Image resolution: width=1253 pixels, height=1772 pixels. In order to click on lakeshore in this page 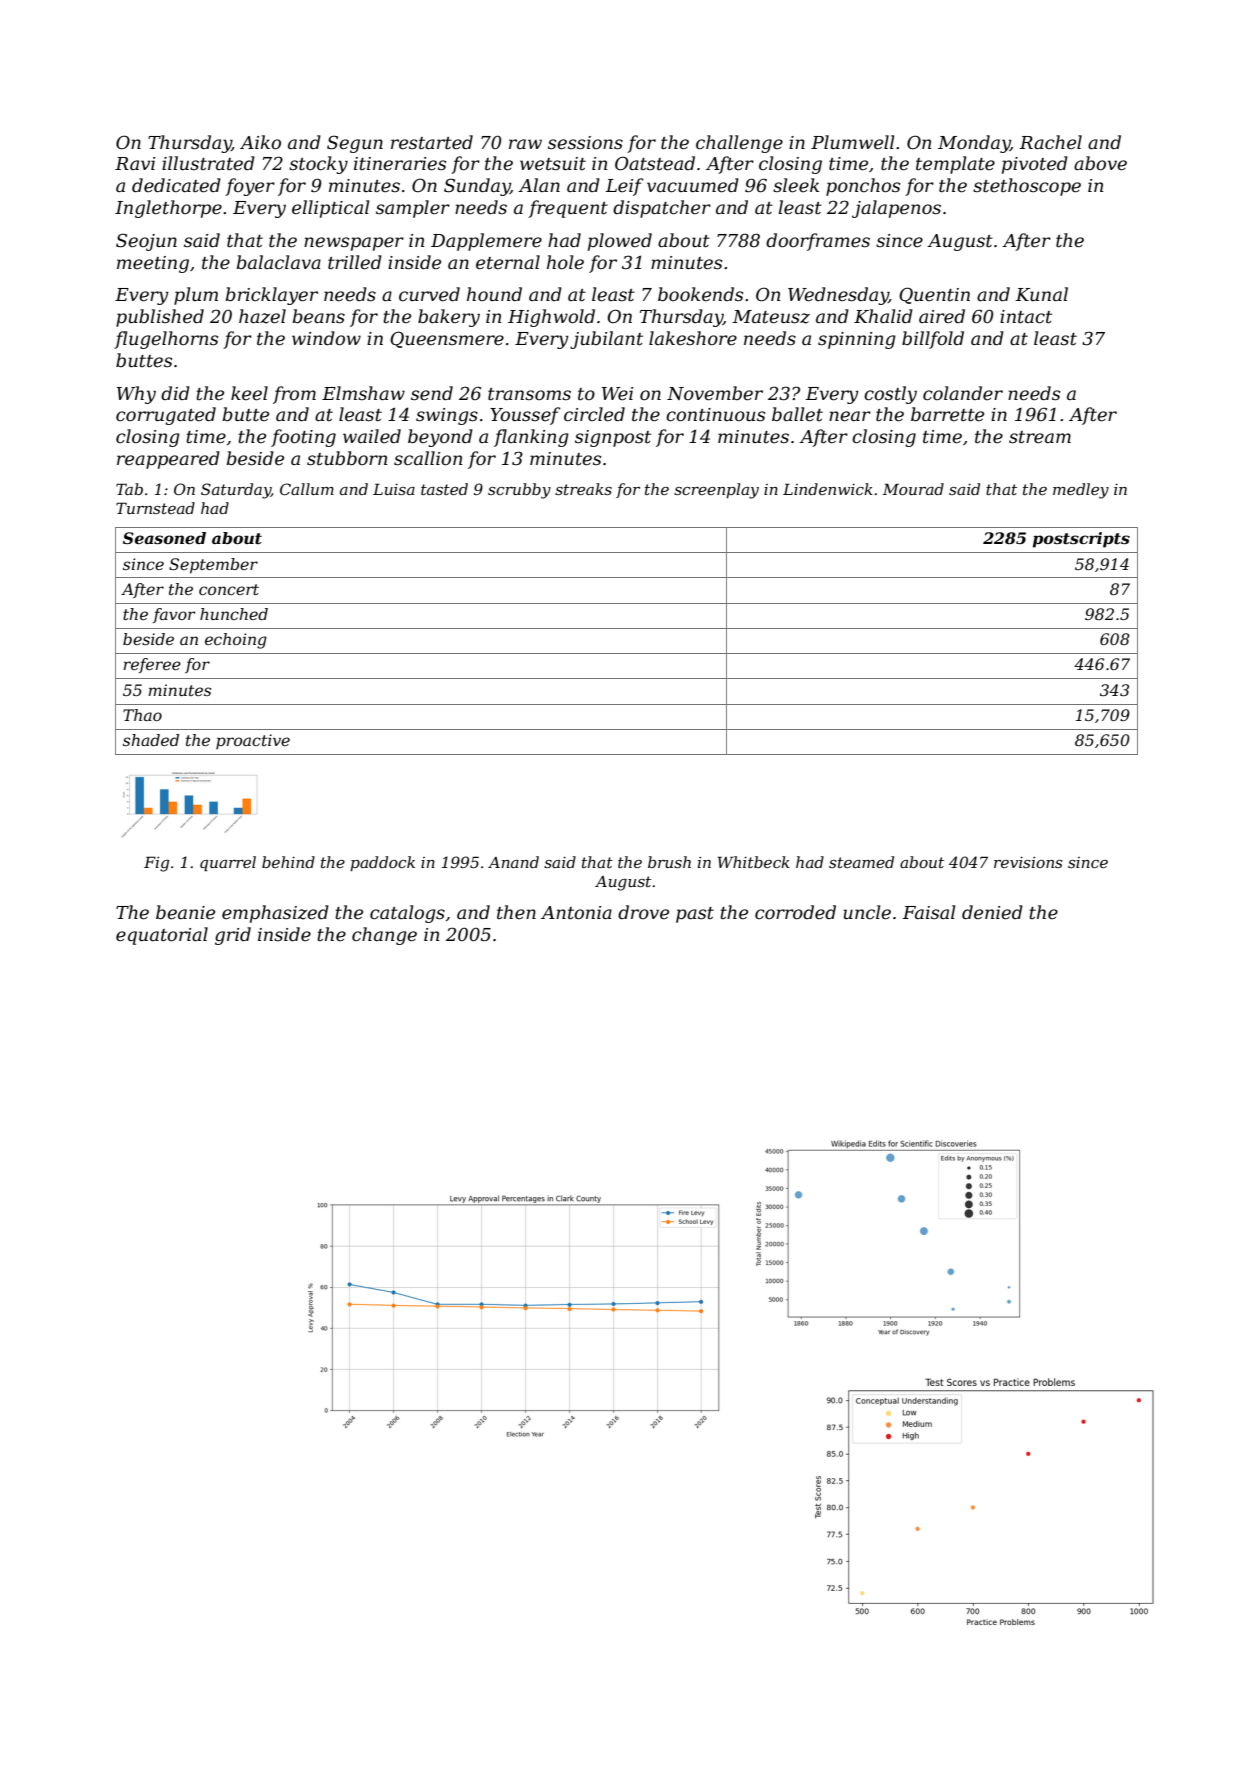, I will do `click(693, 338)`.
